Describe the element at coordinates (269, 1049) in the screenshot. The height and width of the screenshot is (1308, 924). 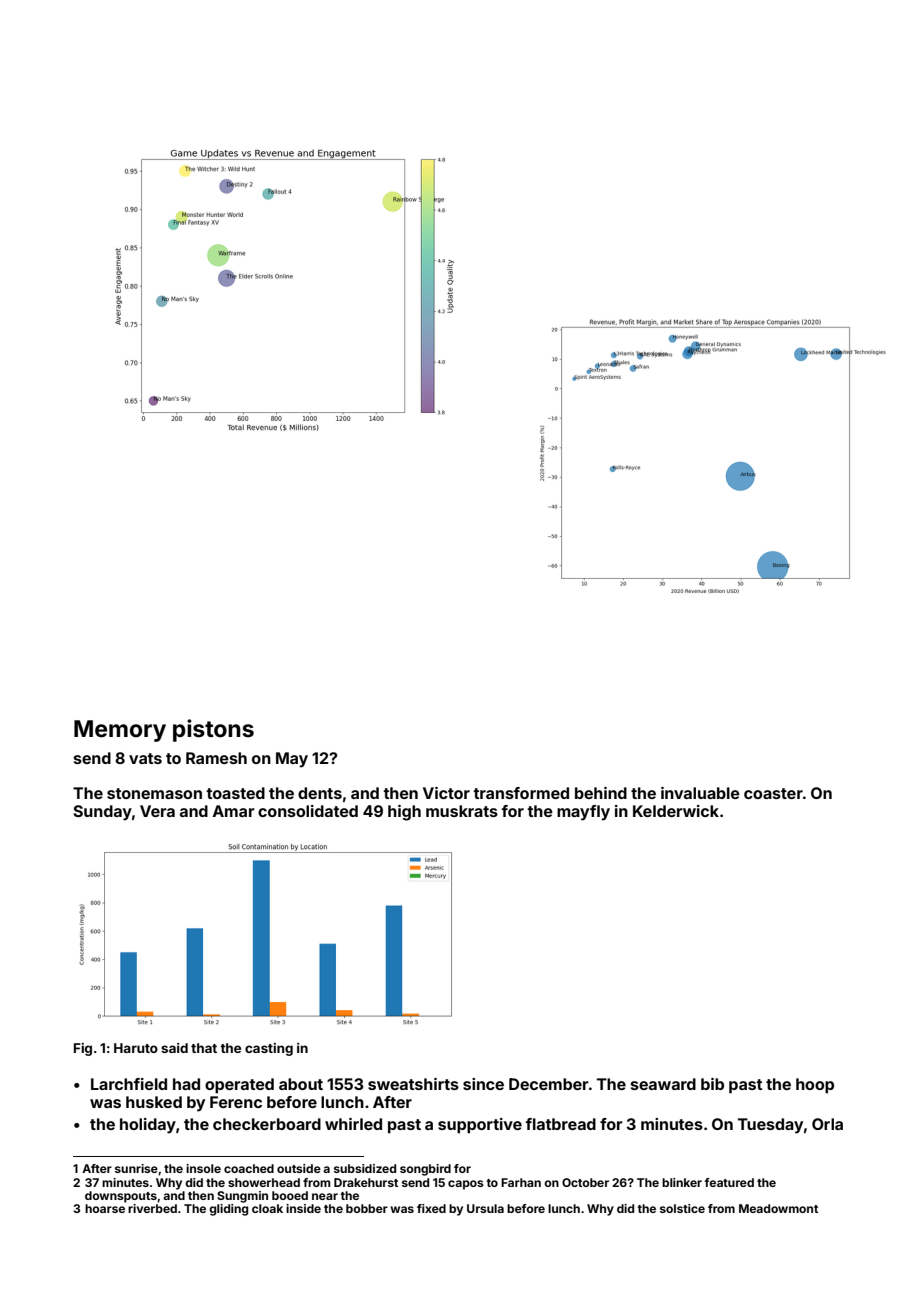
I see `casting` at that location.
